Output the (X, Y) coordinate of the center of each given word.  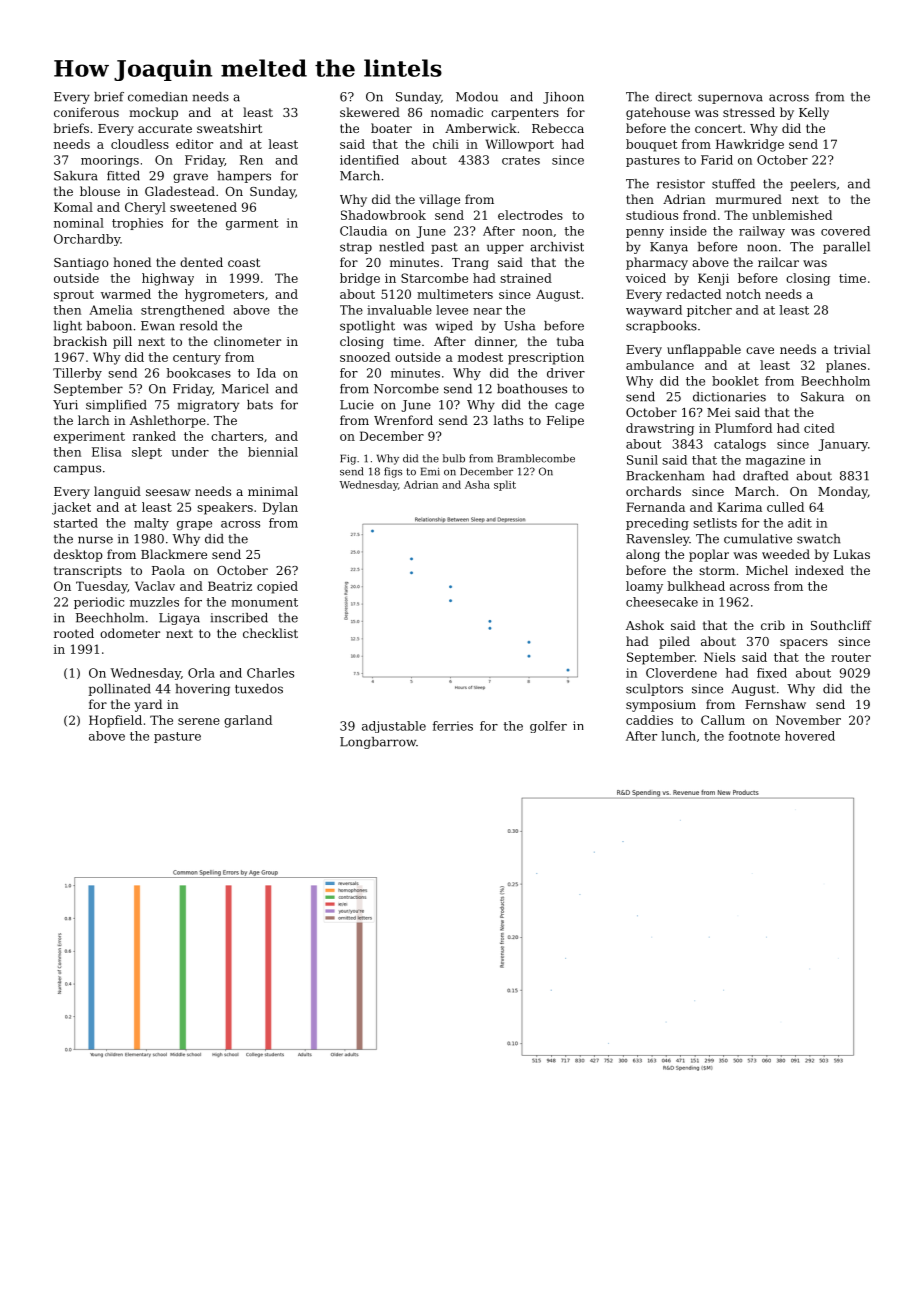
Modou (477, 97)
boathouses (532, 389)
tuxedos (259, 689)
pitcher (709, 311)
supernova (730, 99)
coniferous (86, 112)
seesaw (168, 492)
